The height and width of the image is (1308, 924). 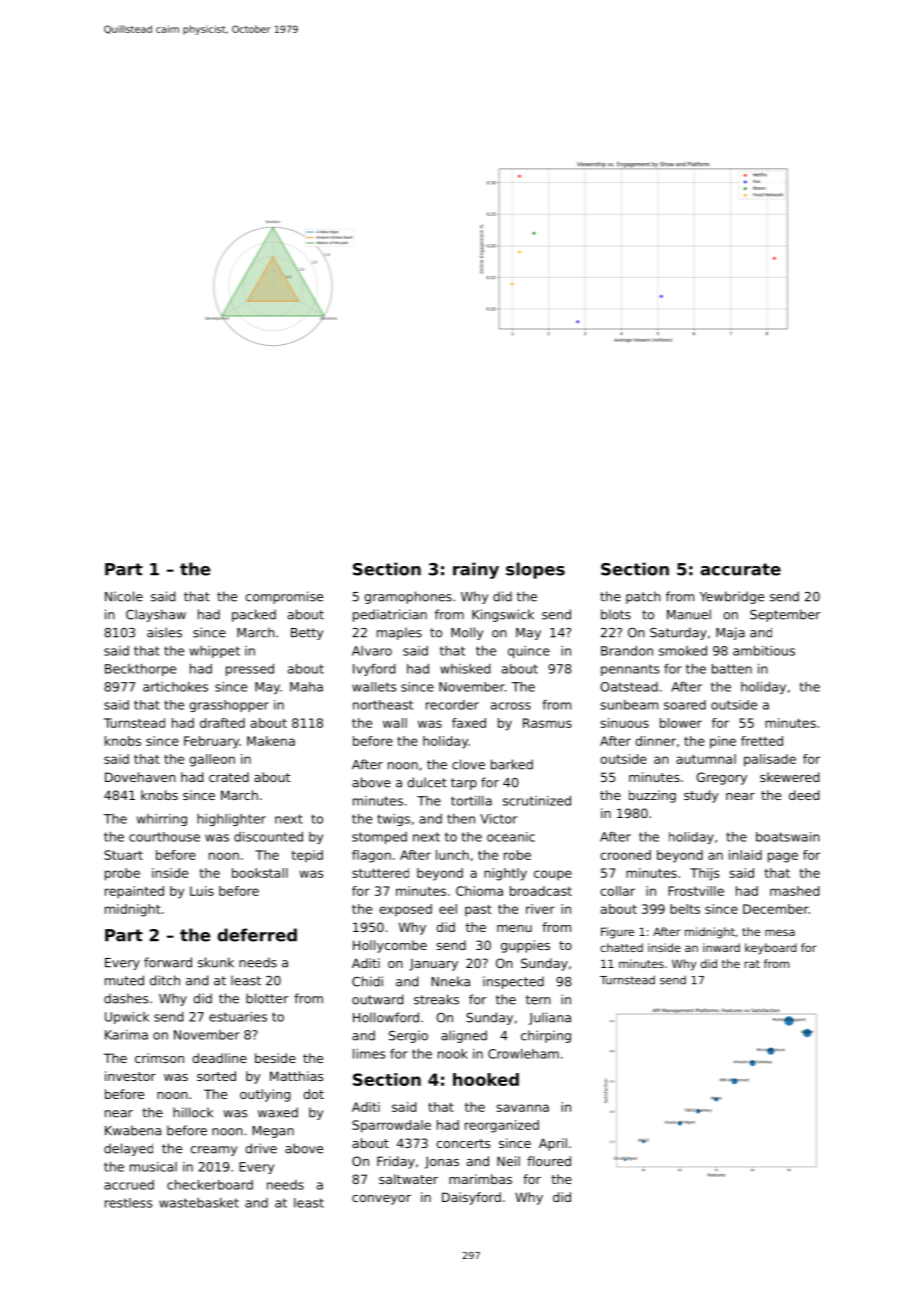 I want to click on crimson, so click(x=159, y=1058).
